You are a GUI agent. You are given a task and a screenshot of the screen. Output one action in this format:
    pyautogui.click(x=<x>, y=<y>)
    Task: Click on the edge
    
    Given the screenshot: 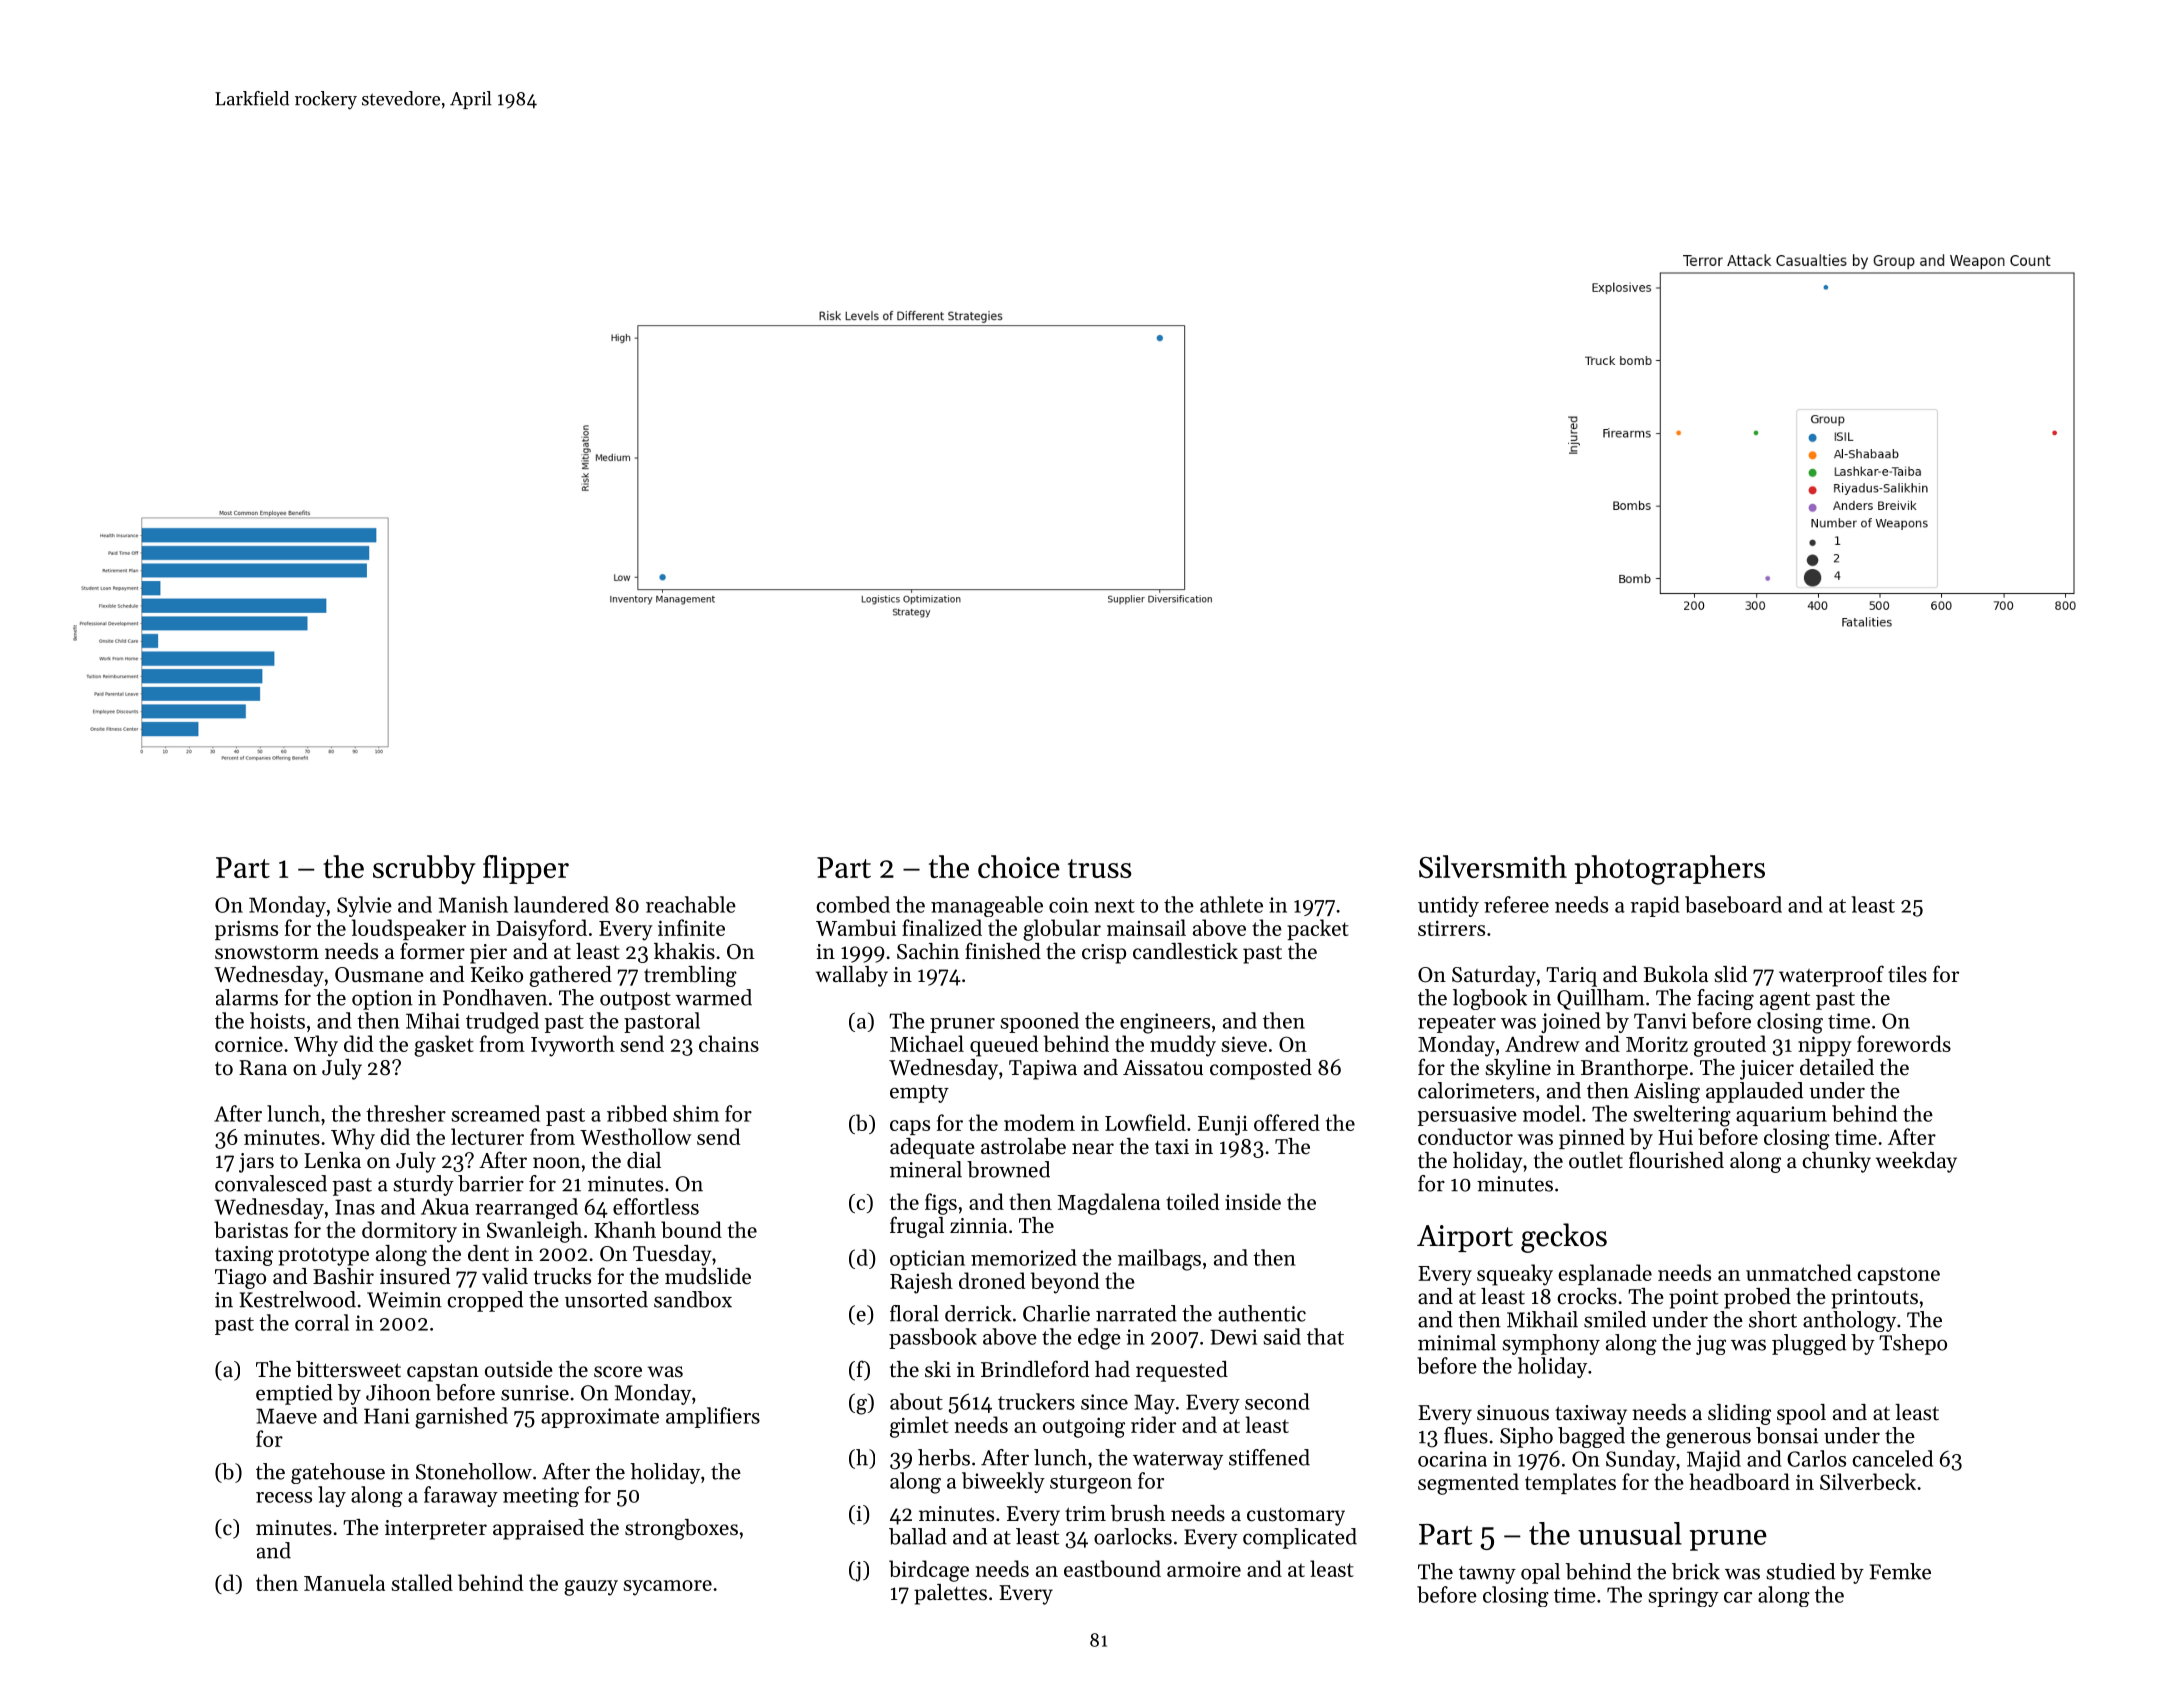 What is the action you would take?
    pyautogui.click(x=1099, y=1339)
